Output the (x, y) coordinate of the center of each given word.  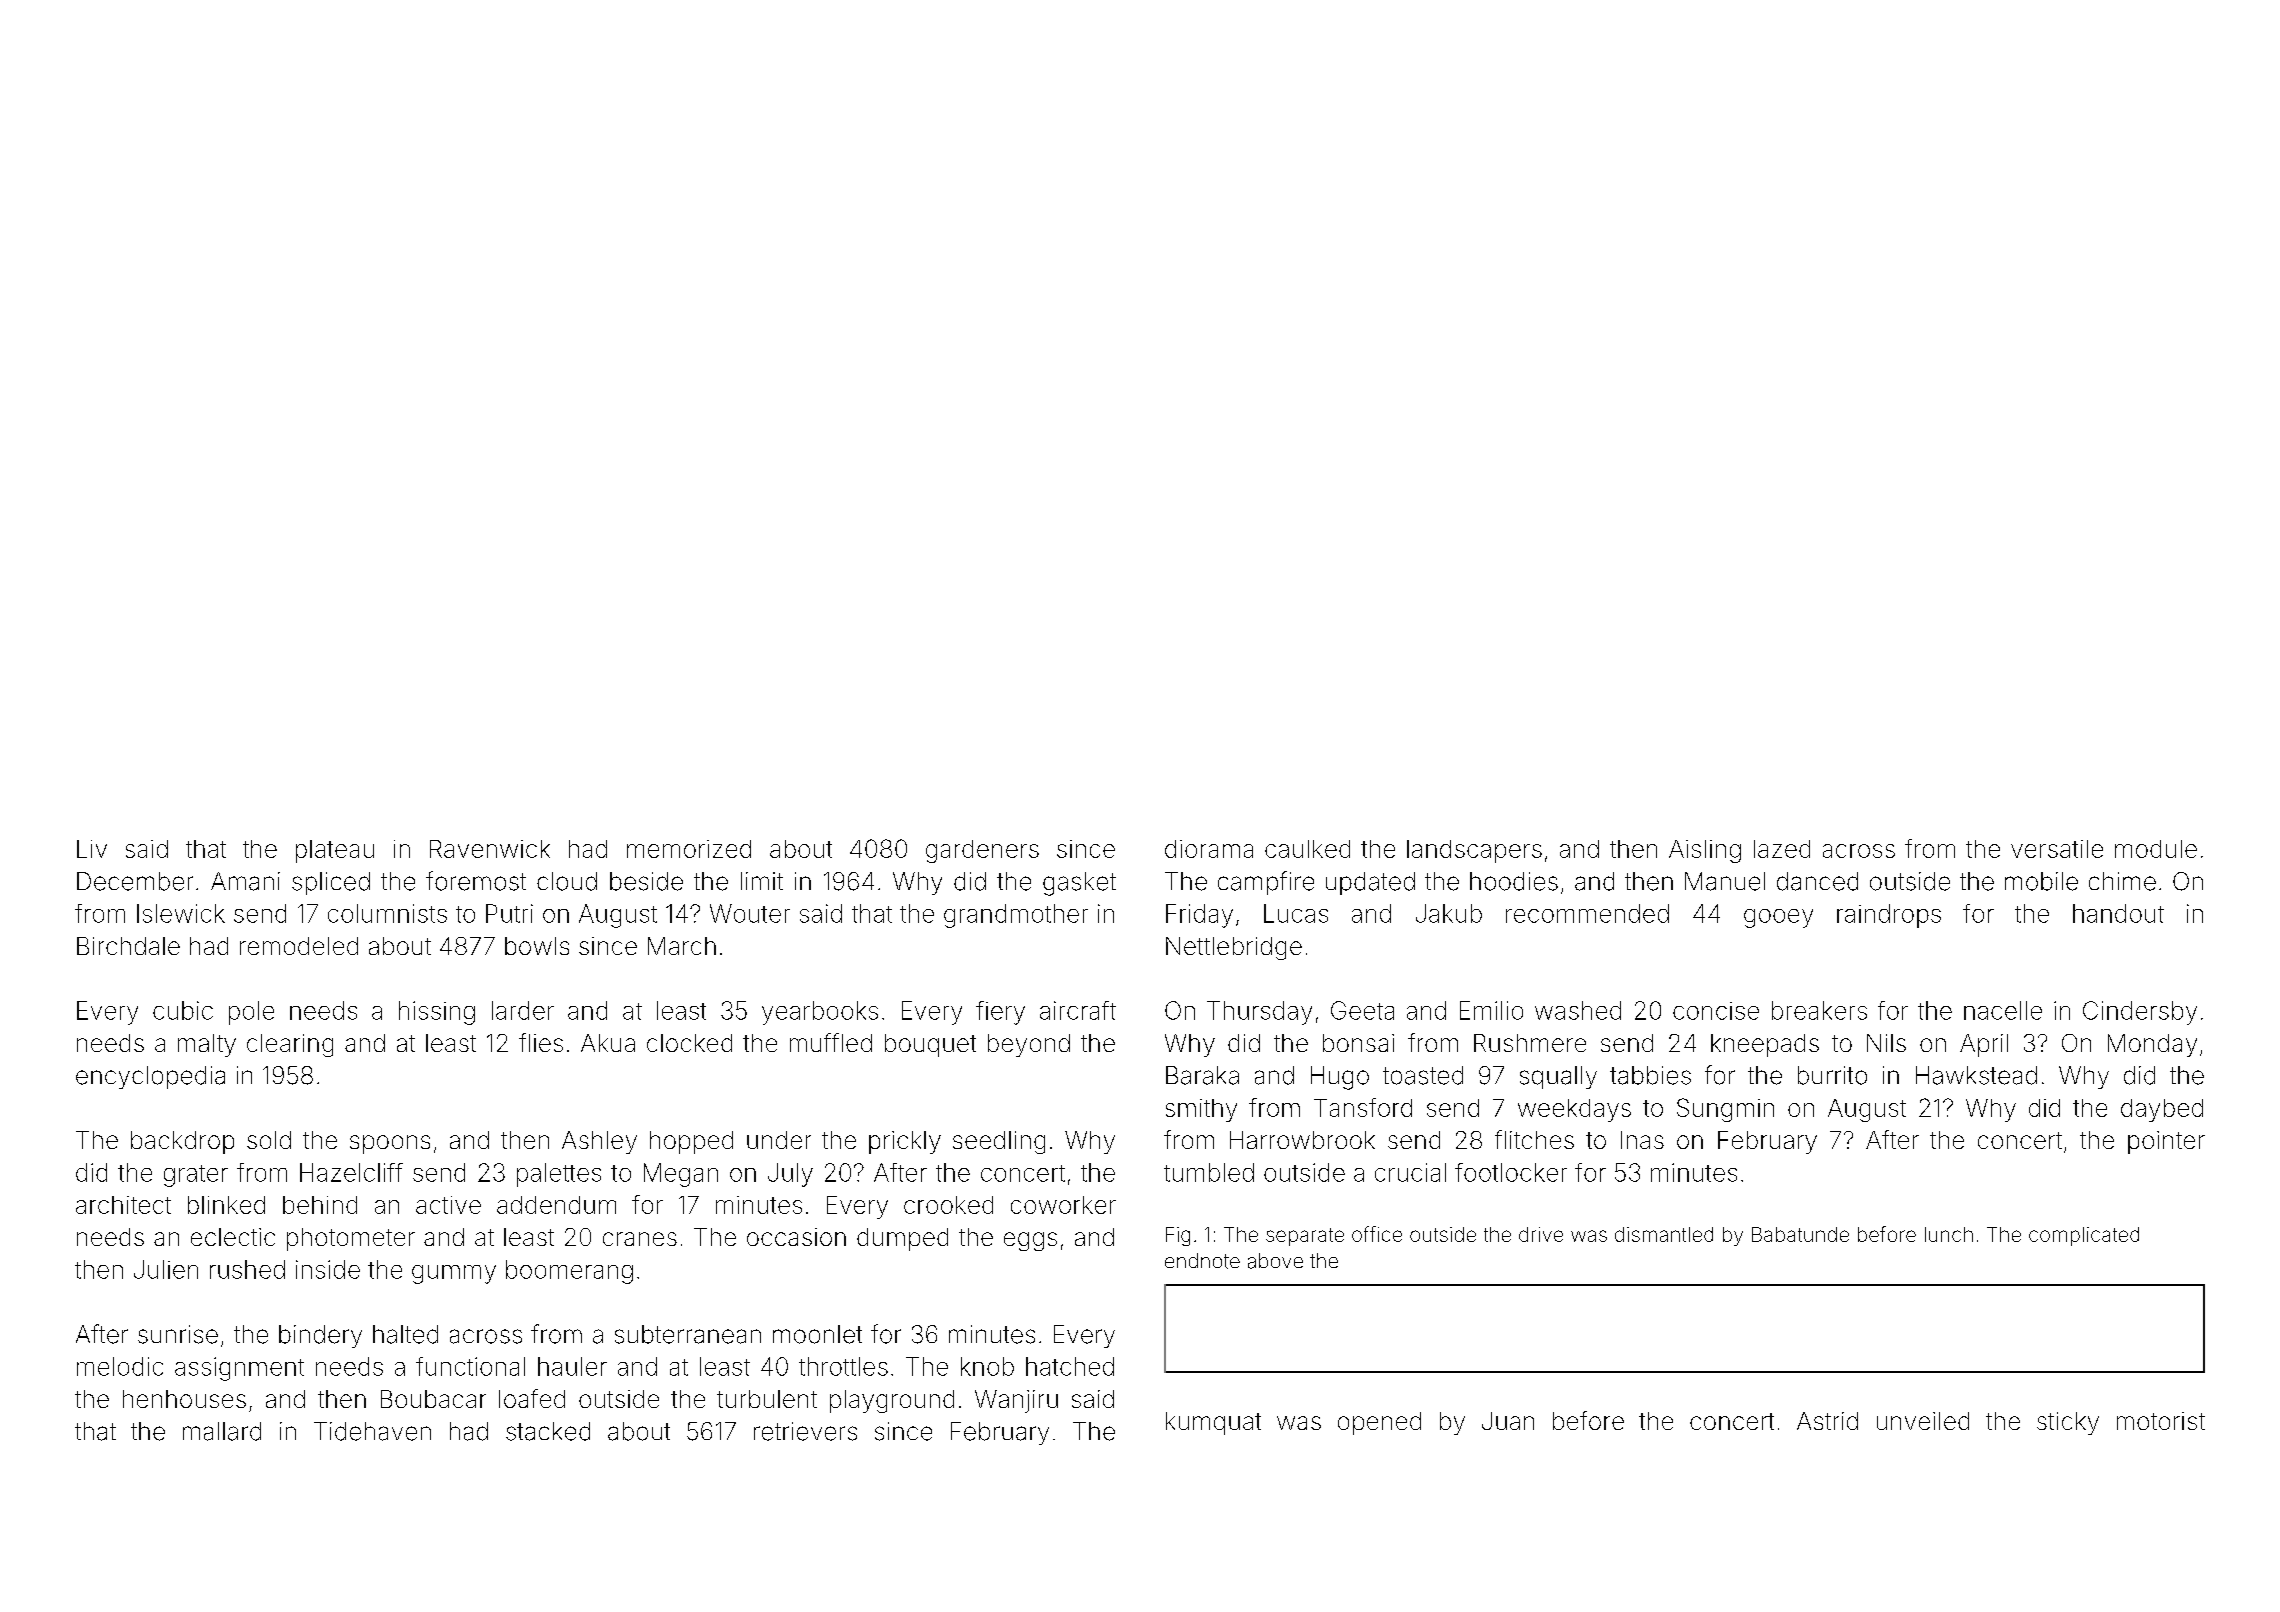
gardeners (982, 851)
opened (1379, 1423)
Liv (92, 849)
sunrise (178, 1334)
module (2156, 849)
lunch (1949, 1234)
